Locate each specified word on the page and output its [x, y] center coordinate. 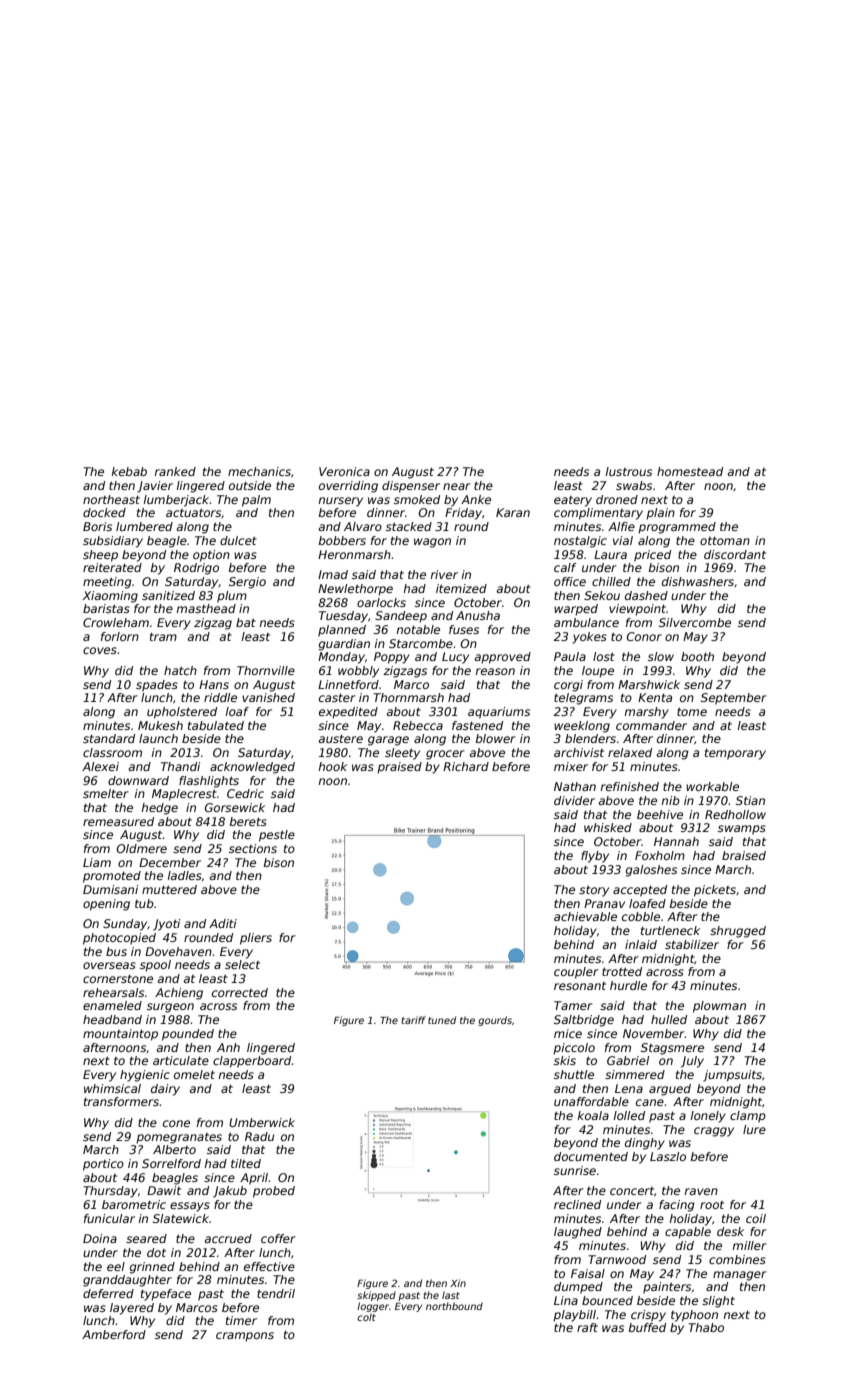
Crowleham [116, 622]
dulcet [238, 540]
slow [661, 656]
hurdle [628, 985]
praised [399, 768]
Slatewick [181, 1218]
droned [617, 499]
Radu [259, 1136]
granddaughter [127, 1281]
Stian [750, 800]
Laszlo [668, 1156]
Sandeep [401, 617]
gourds [495, 1021]
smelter [106, 793]
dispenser [411, 487]
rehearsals [113, 992]
